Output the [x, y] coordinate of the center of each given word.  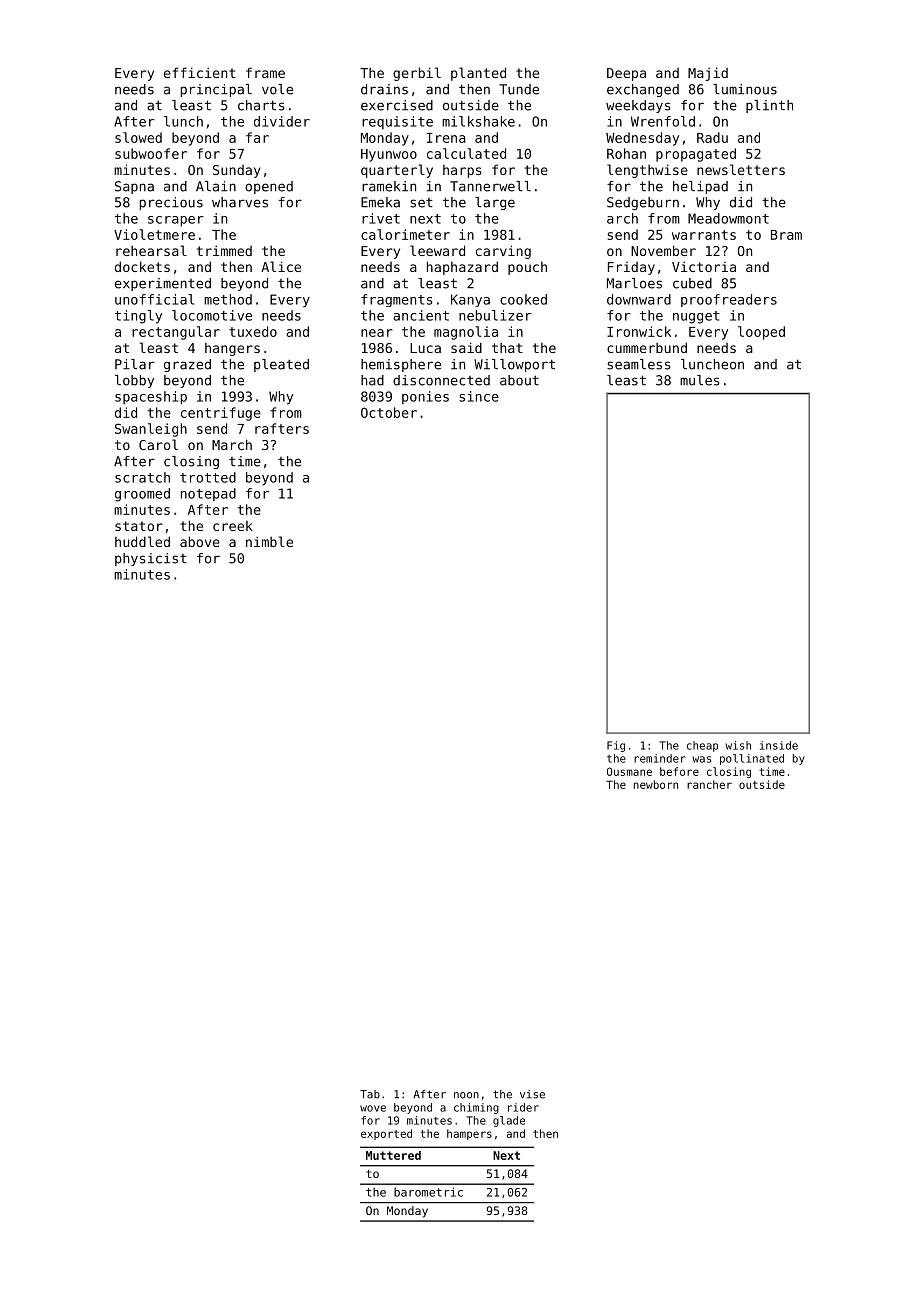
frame [265, 72]
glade [509, 1121]
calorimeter [405, 234]
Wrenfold [663, 121]
